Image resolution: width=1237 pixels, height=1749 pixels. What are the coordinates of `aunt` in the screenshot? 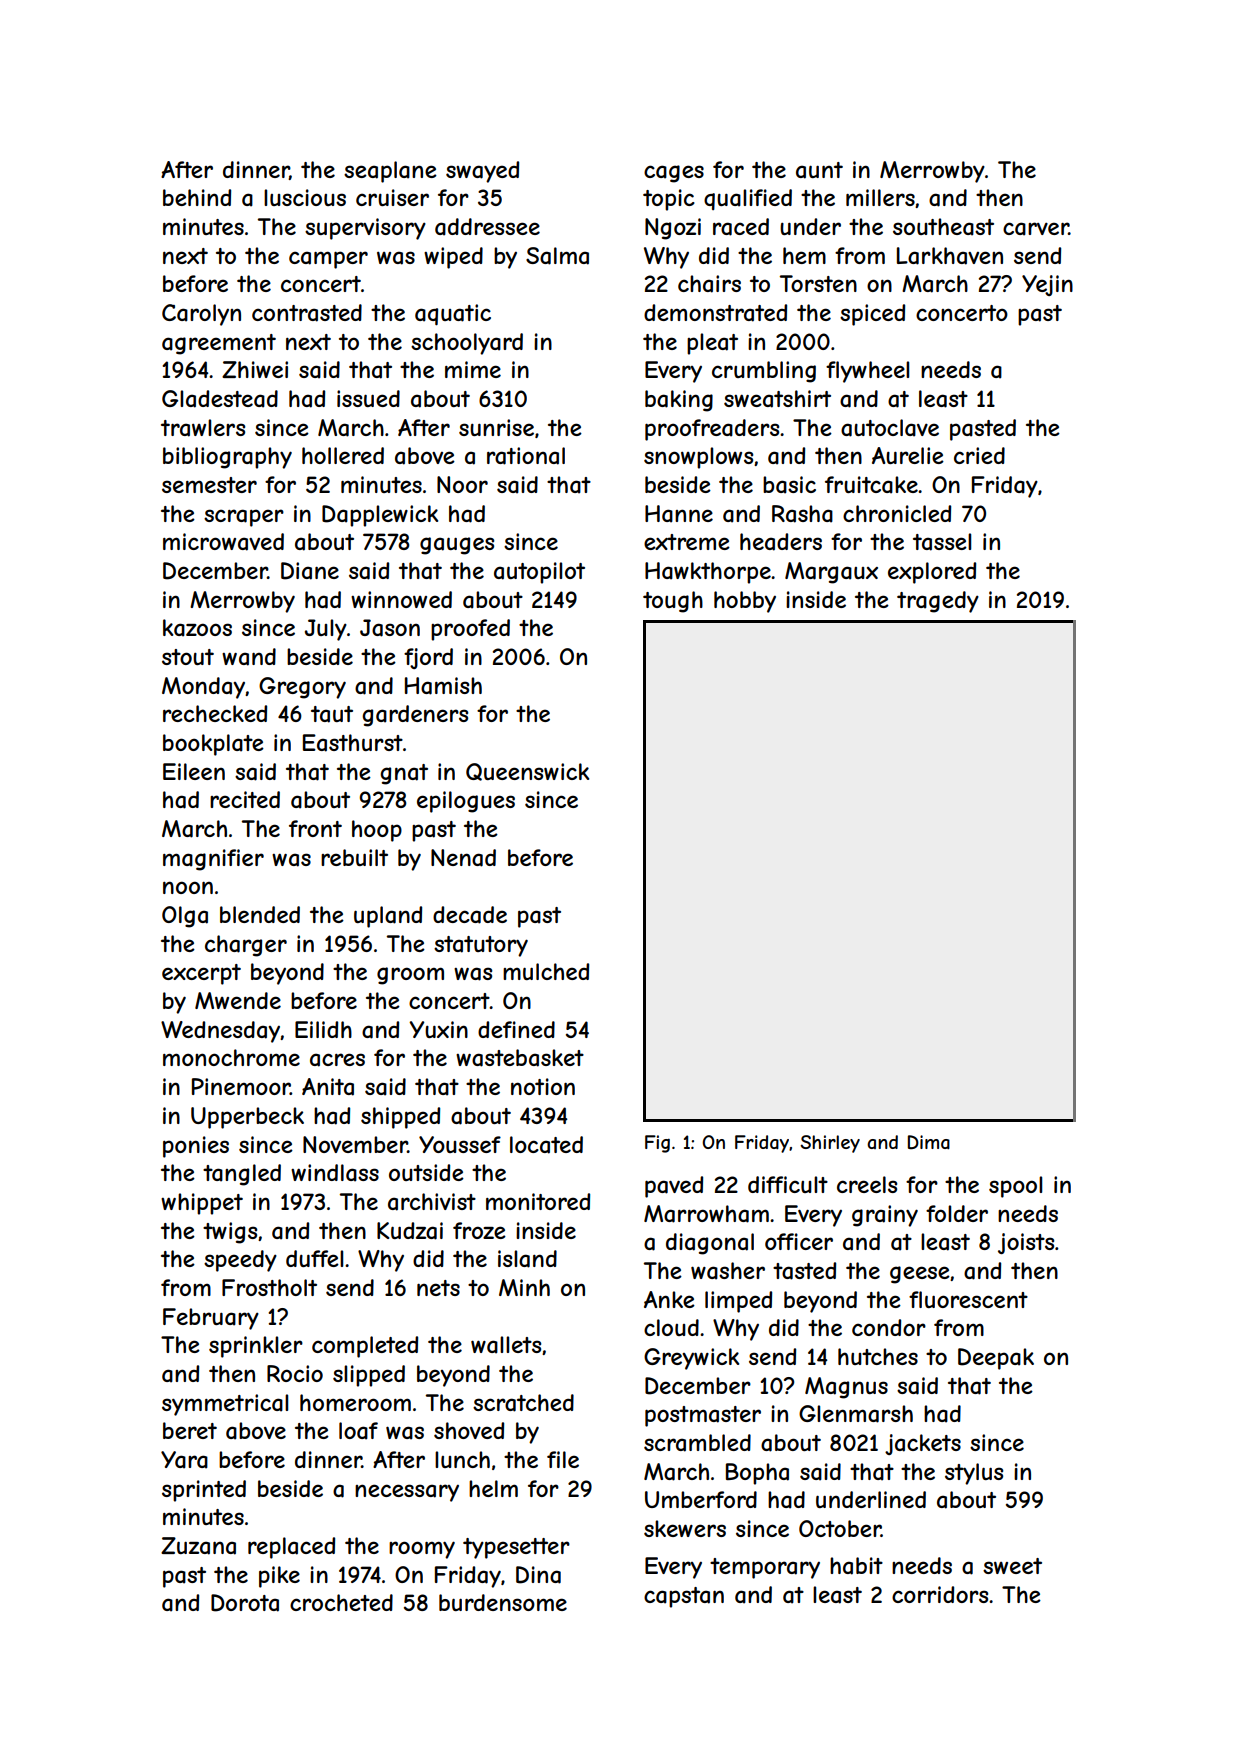 It's located at (819, 170).
